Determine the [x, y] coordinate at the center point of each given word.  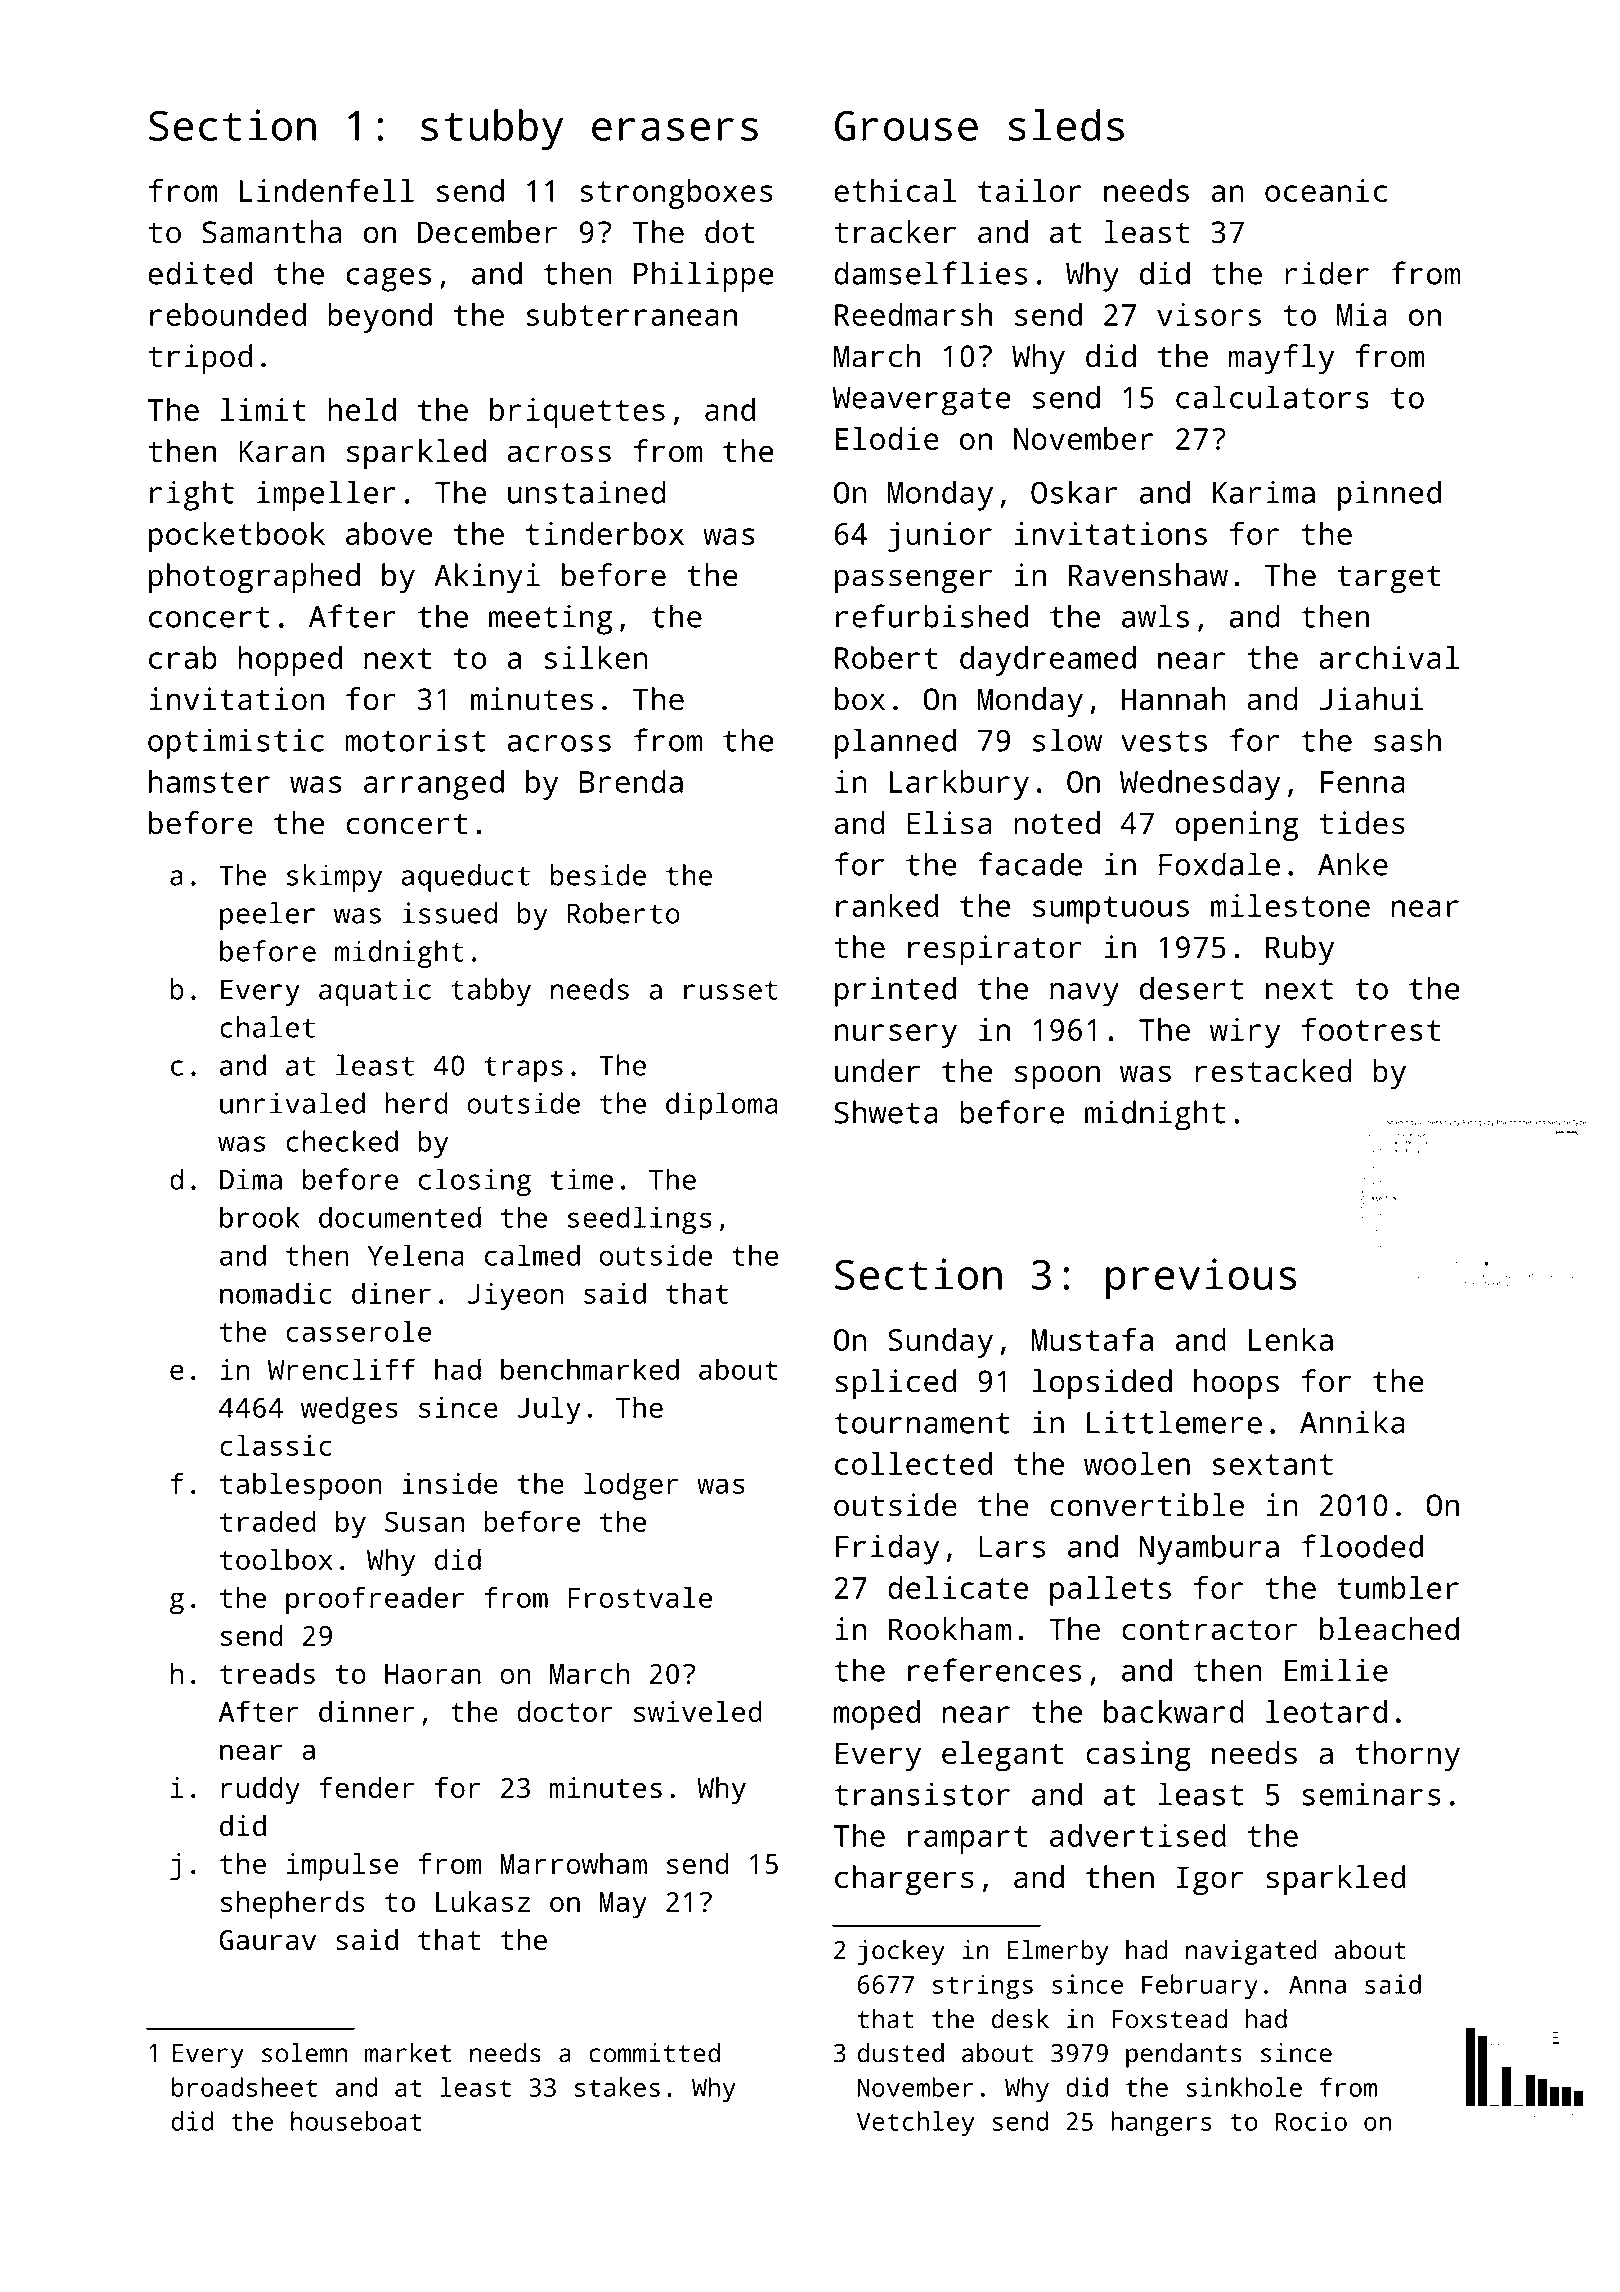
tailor [1030, 190]
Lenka [1291, 1339]
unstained [586, 492]
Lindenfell [327, 190]
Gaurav [268, 1940]
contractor [1209, 1630]
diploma [722, 1106]
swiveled [698, 1711]
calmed [532, 1255]
